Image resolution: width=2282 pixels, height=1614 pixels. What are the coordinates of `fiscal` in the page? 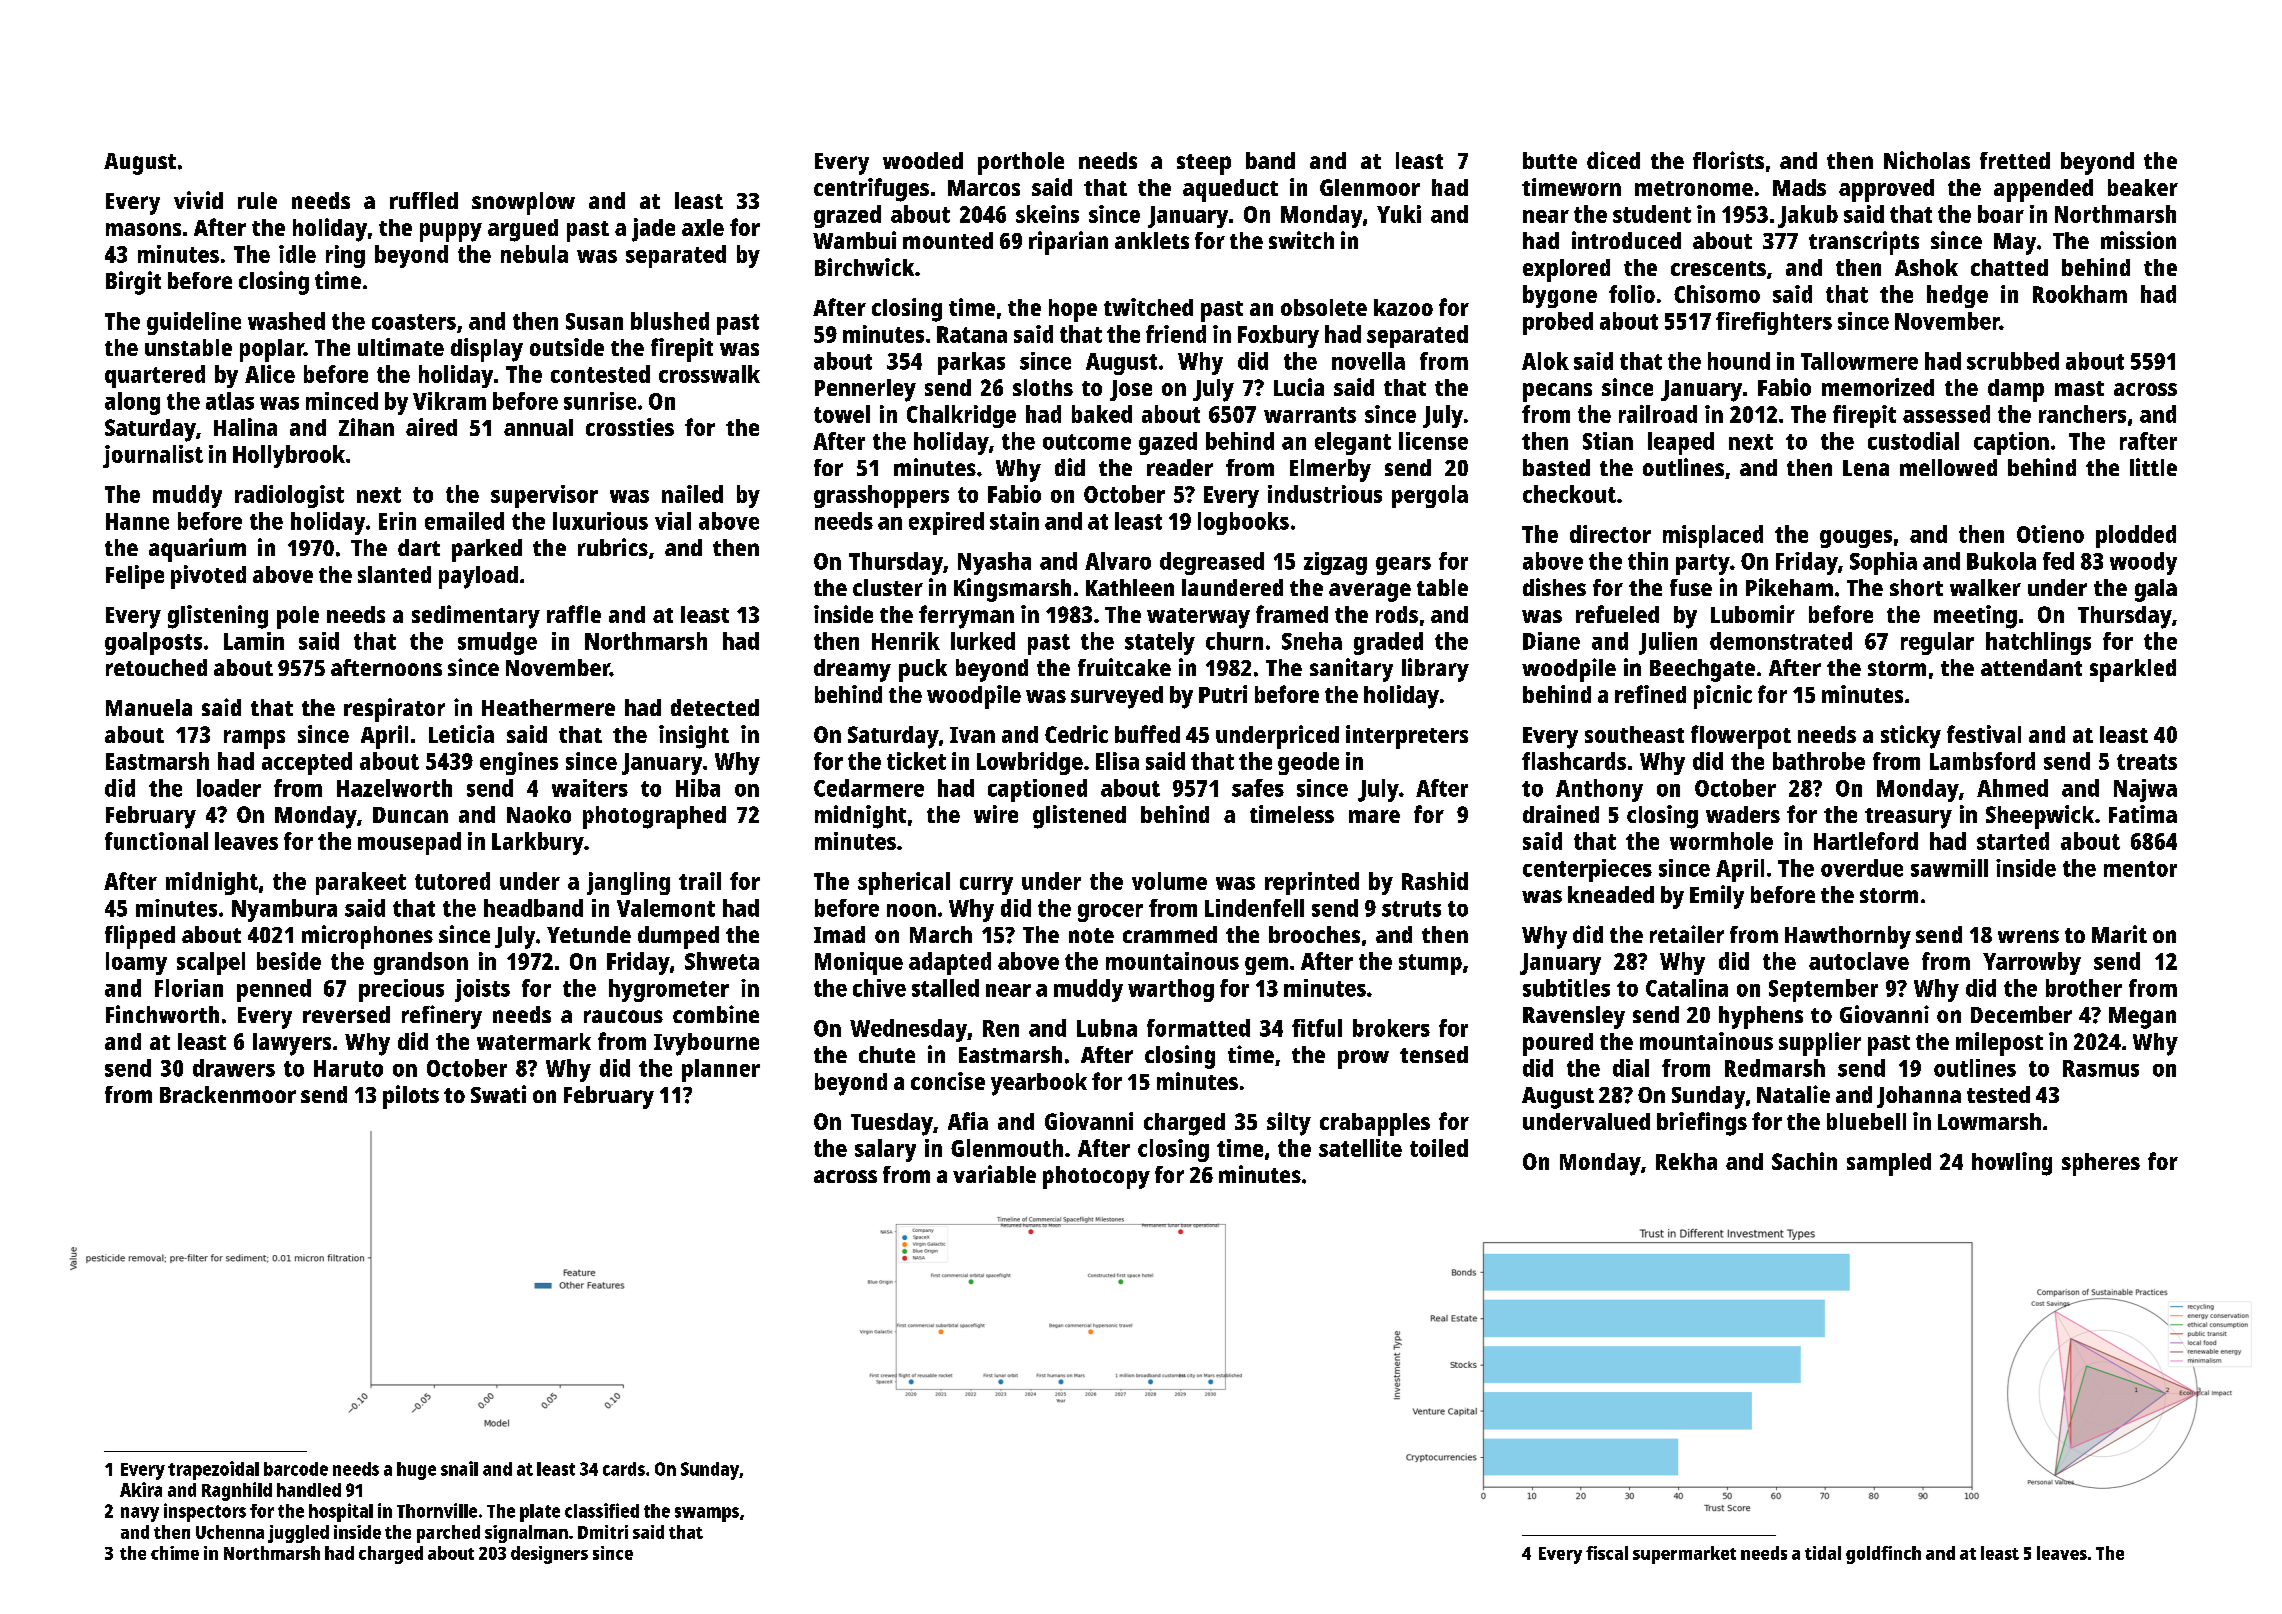 It's located at (1607, 1553).
